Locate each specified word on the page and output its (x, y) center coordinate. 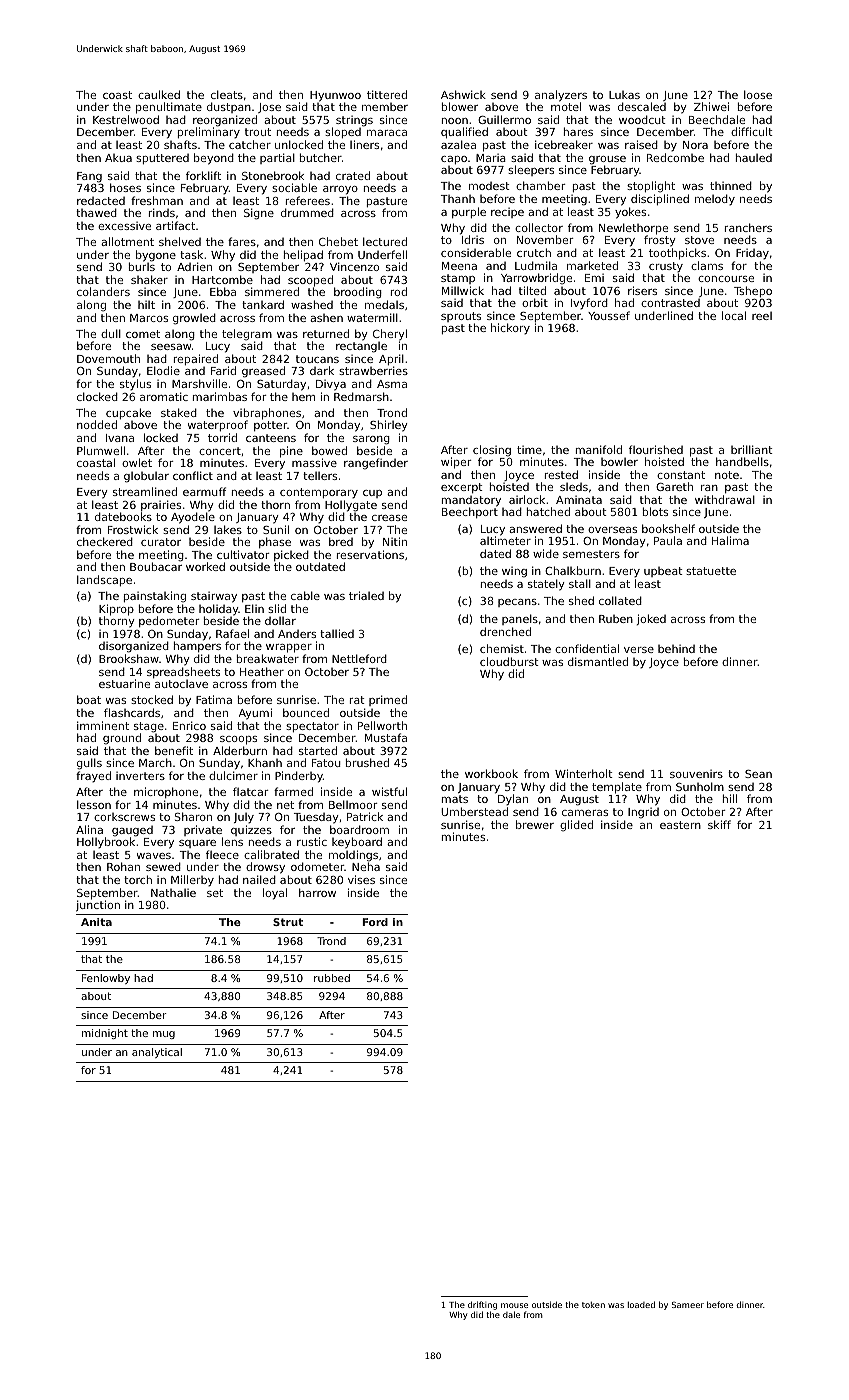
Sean (758, 774)
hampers (197, 647)
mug (164, 1035)
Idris (473, 240)
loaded (641, 1304)
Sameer (688, 1305)
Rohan (123, 866)
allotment (127, 241)
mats (455, 799)
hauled (754, 157)
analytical (157, 1053)
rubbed (332, 978)
